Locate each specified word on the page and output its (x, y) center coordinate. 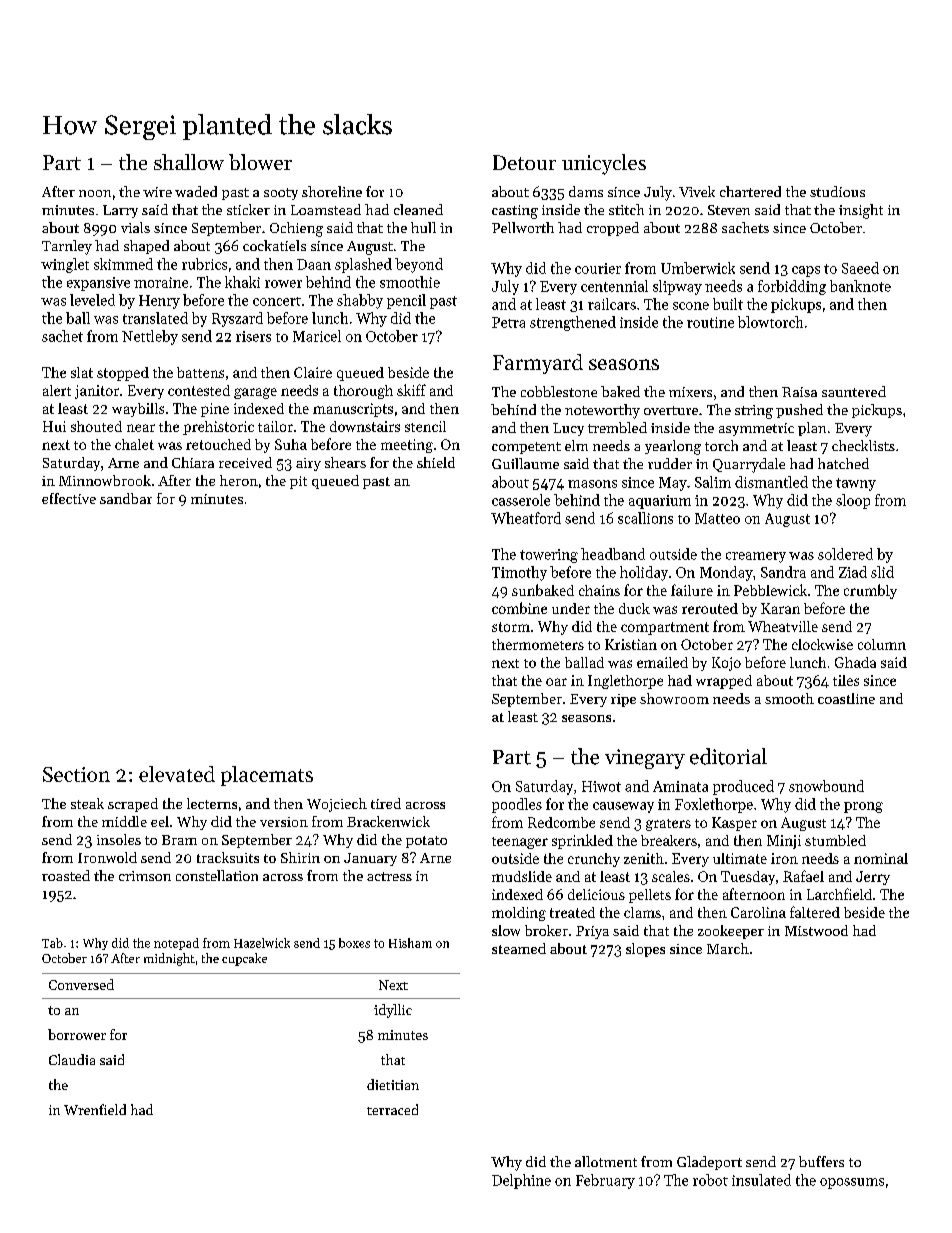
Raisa (799, 392)
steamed (519, 948)
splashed (363, 265)
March (728, 948)
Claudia (72, 1059)
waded (196, 191)
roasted (66, 875)
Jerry (873, 878)
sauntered (854, 391)
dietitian (393, 1084)
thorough (363, 392)
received (245, 462)
